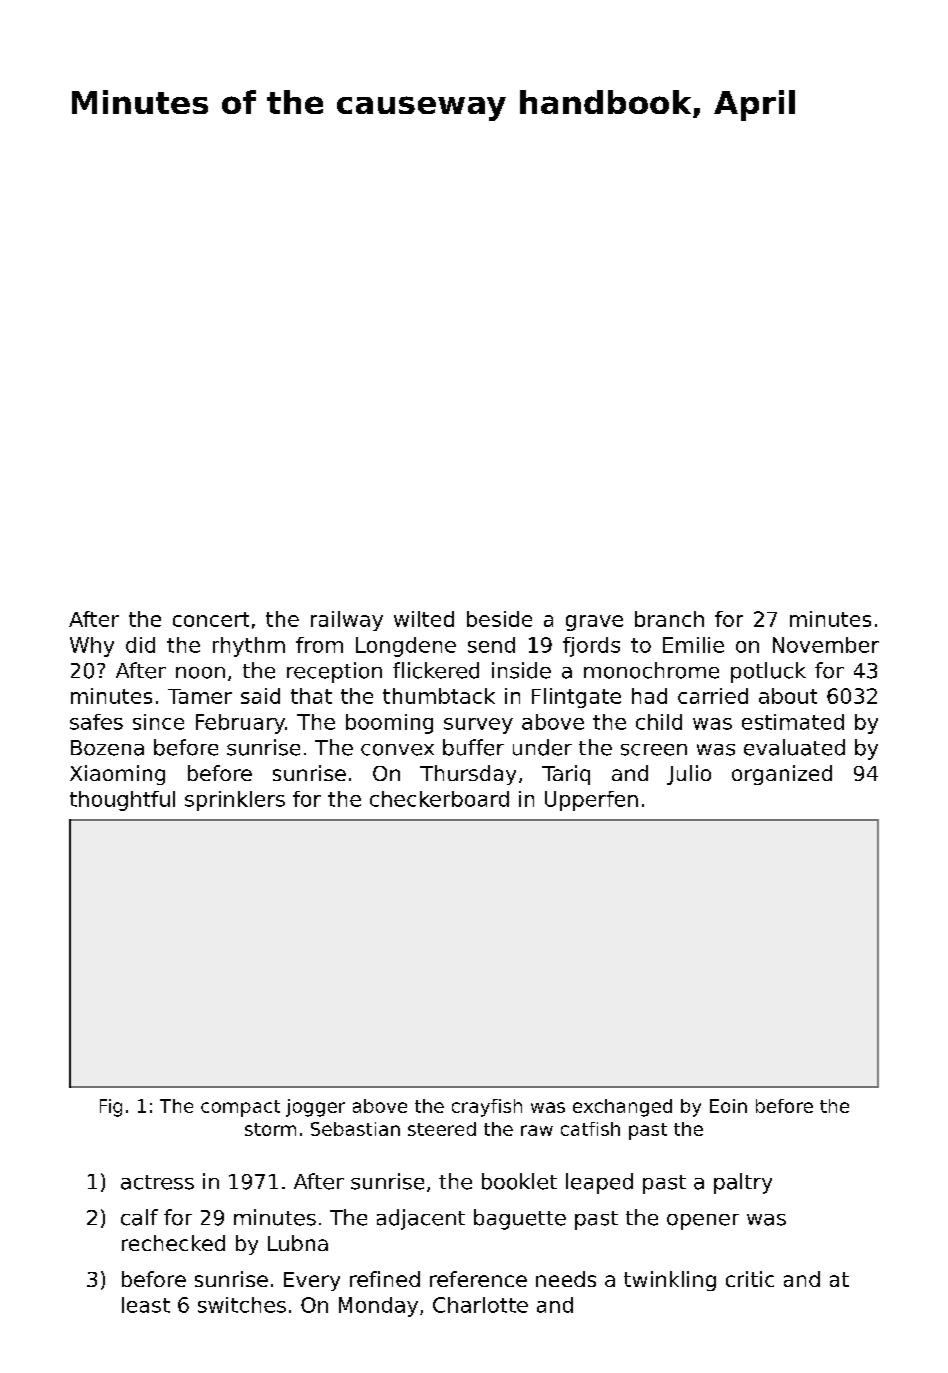  I want to click on exchanged, so click(622, 1108).
